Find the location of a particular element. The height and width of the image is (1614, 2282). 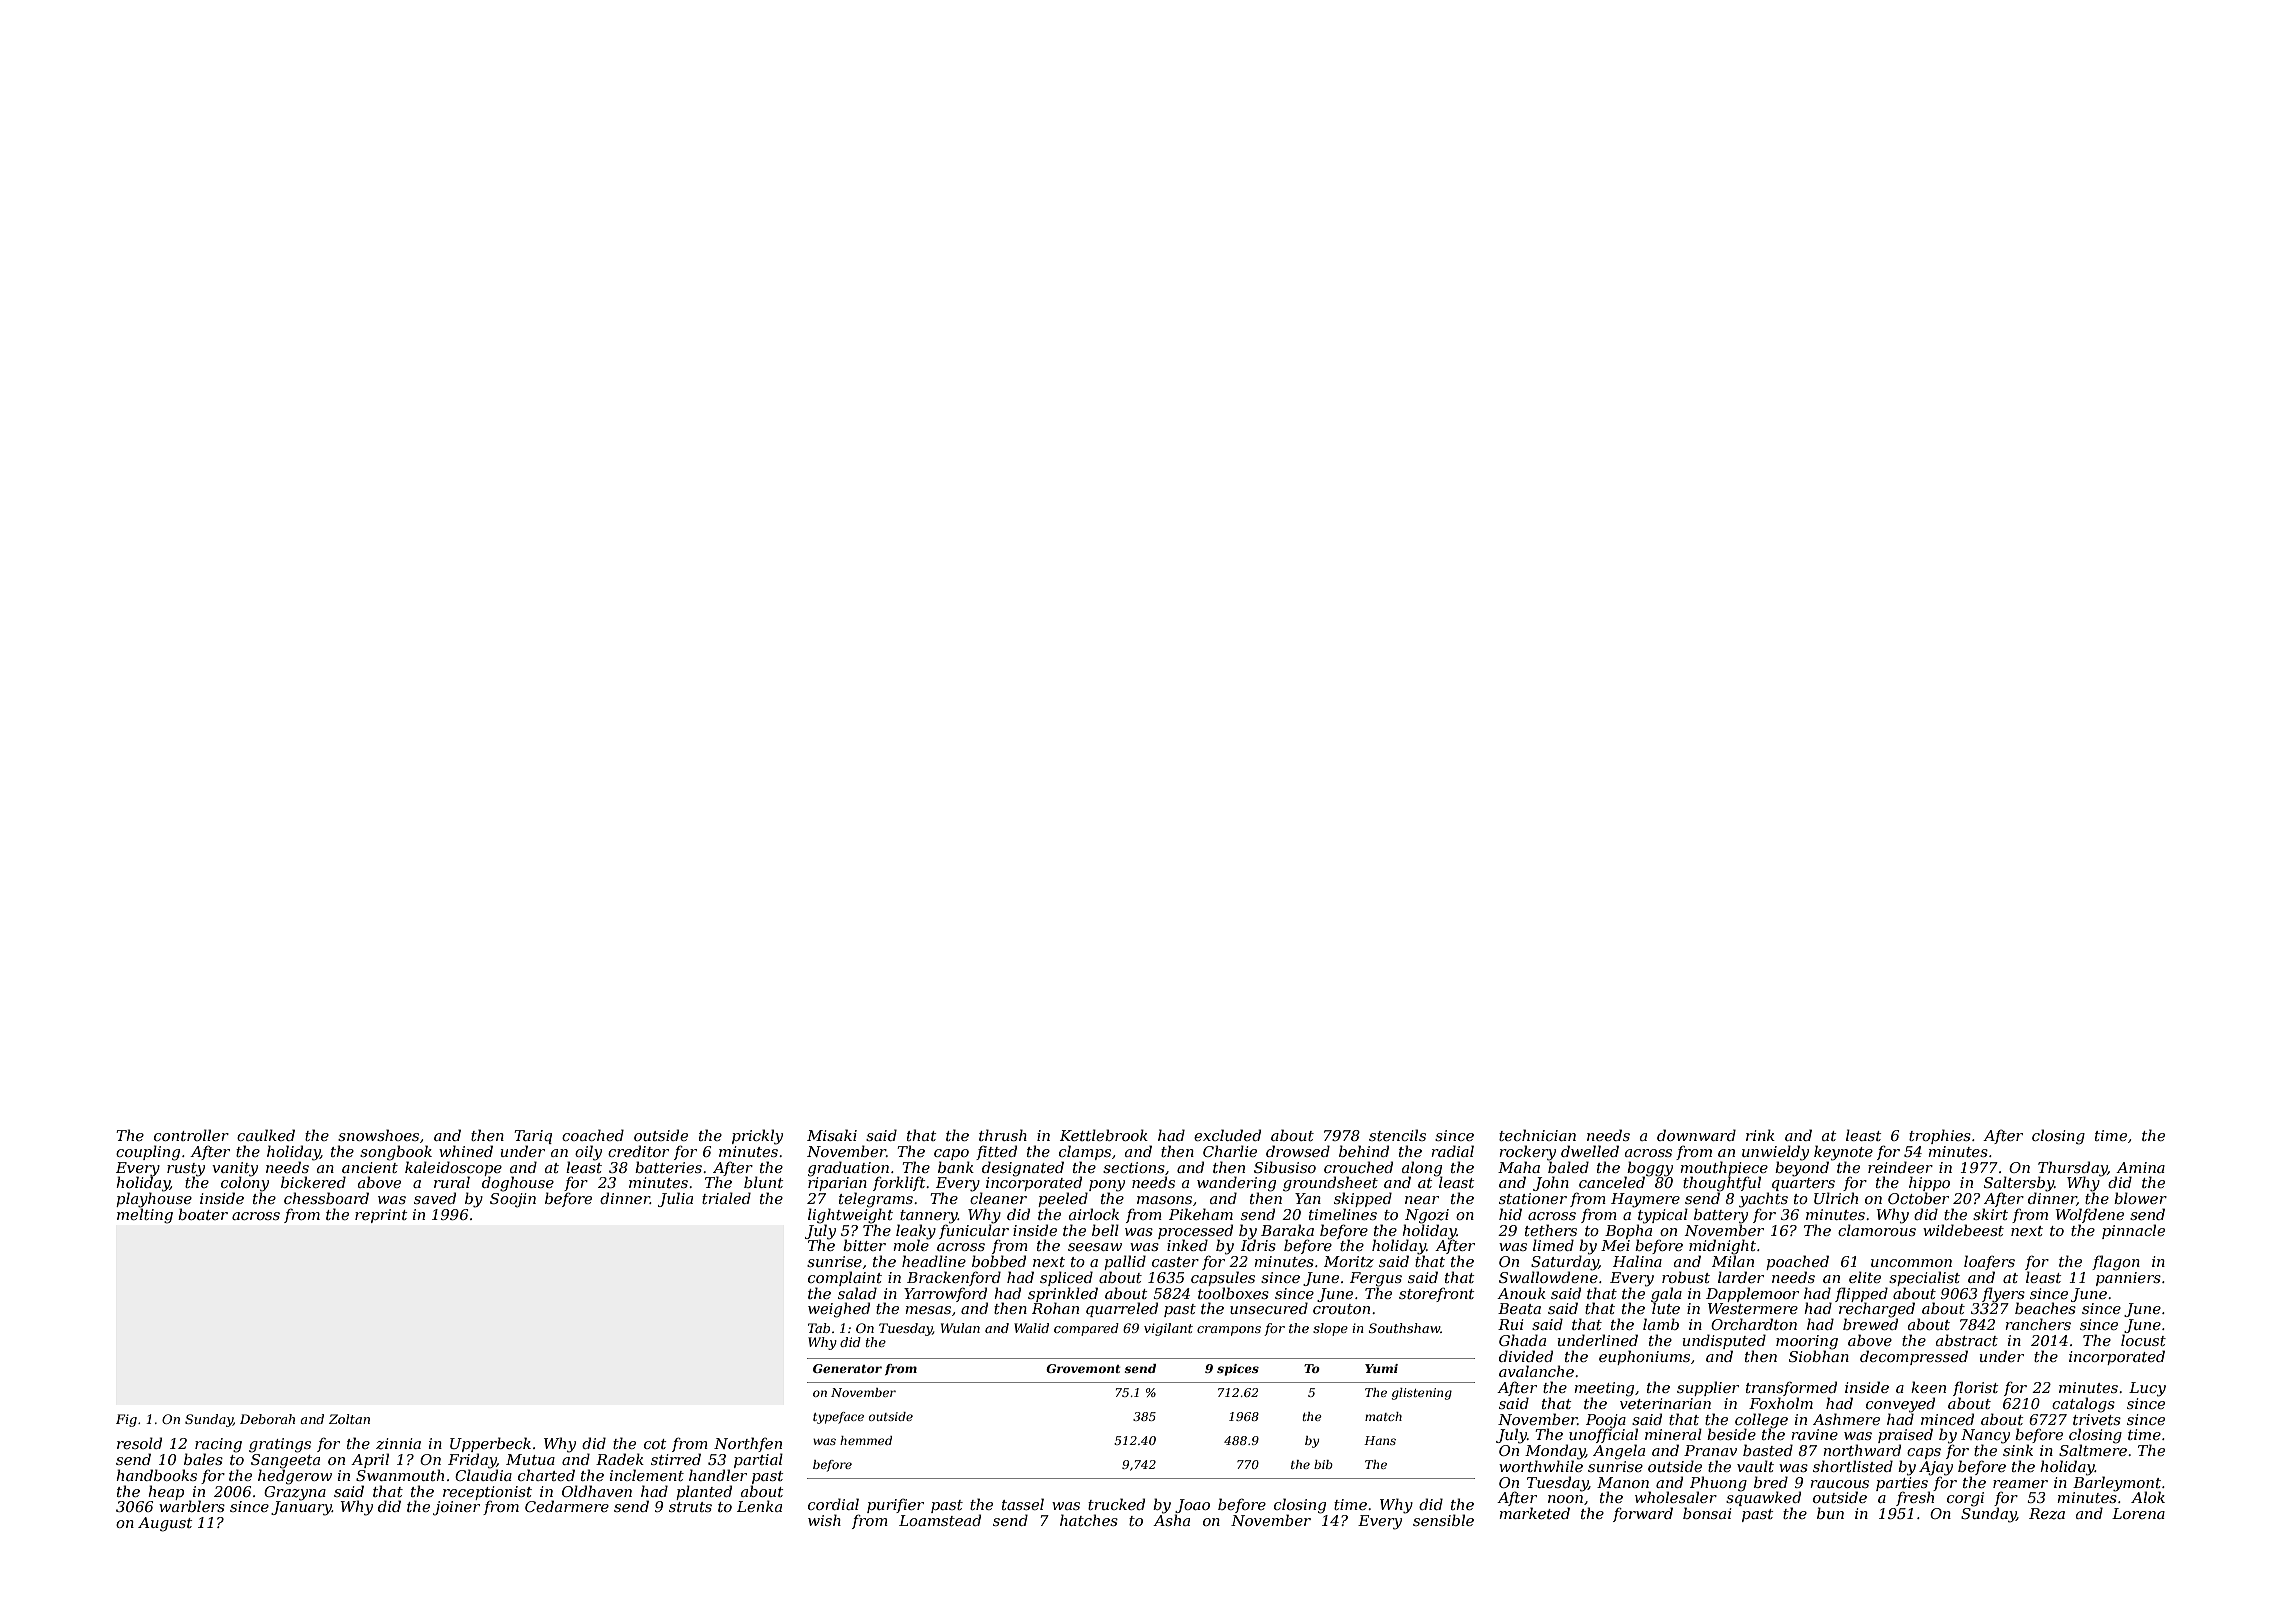

Generator is located at coordinates (847, 1368).
